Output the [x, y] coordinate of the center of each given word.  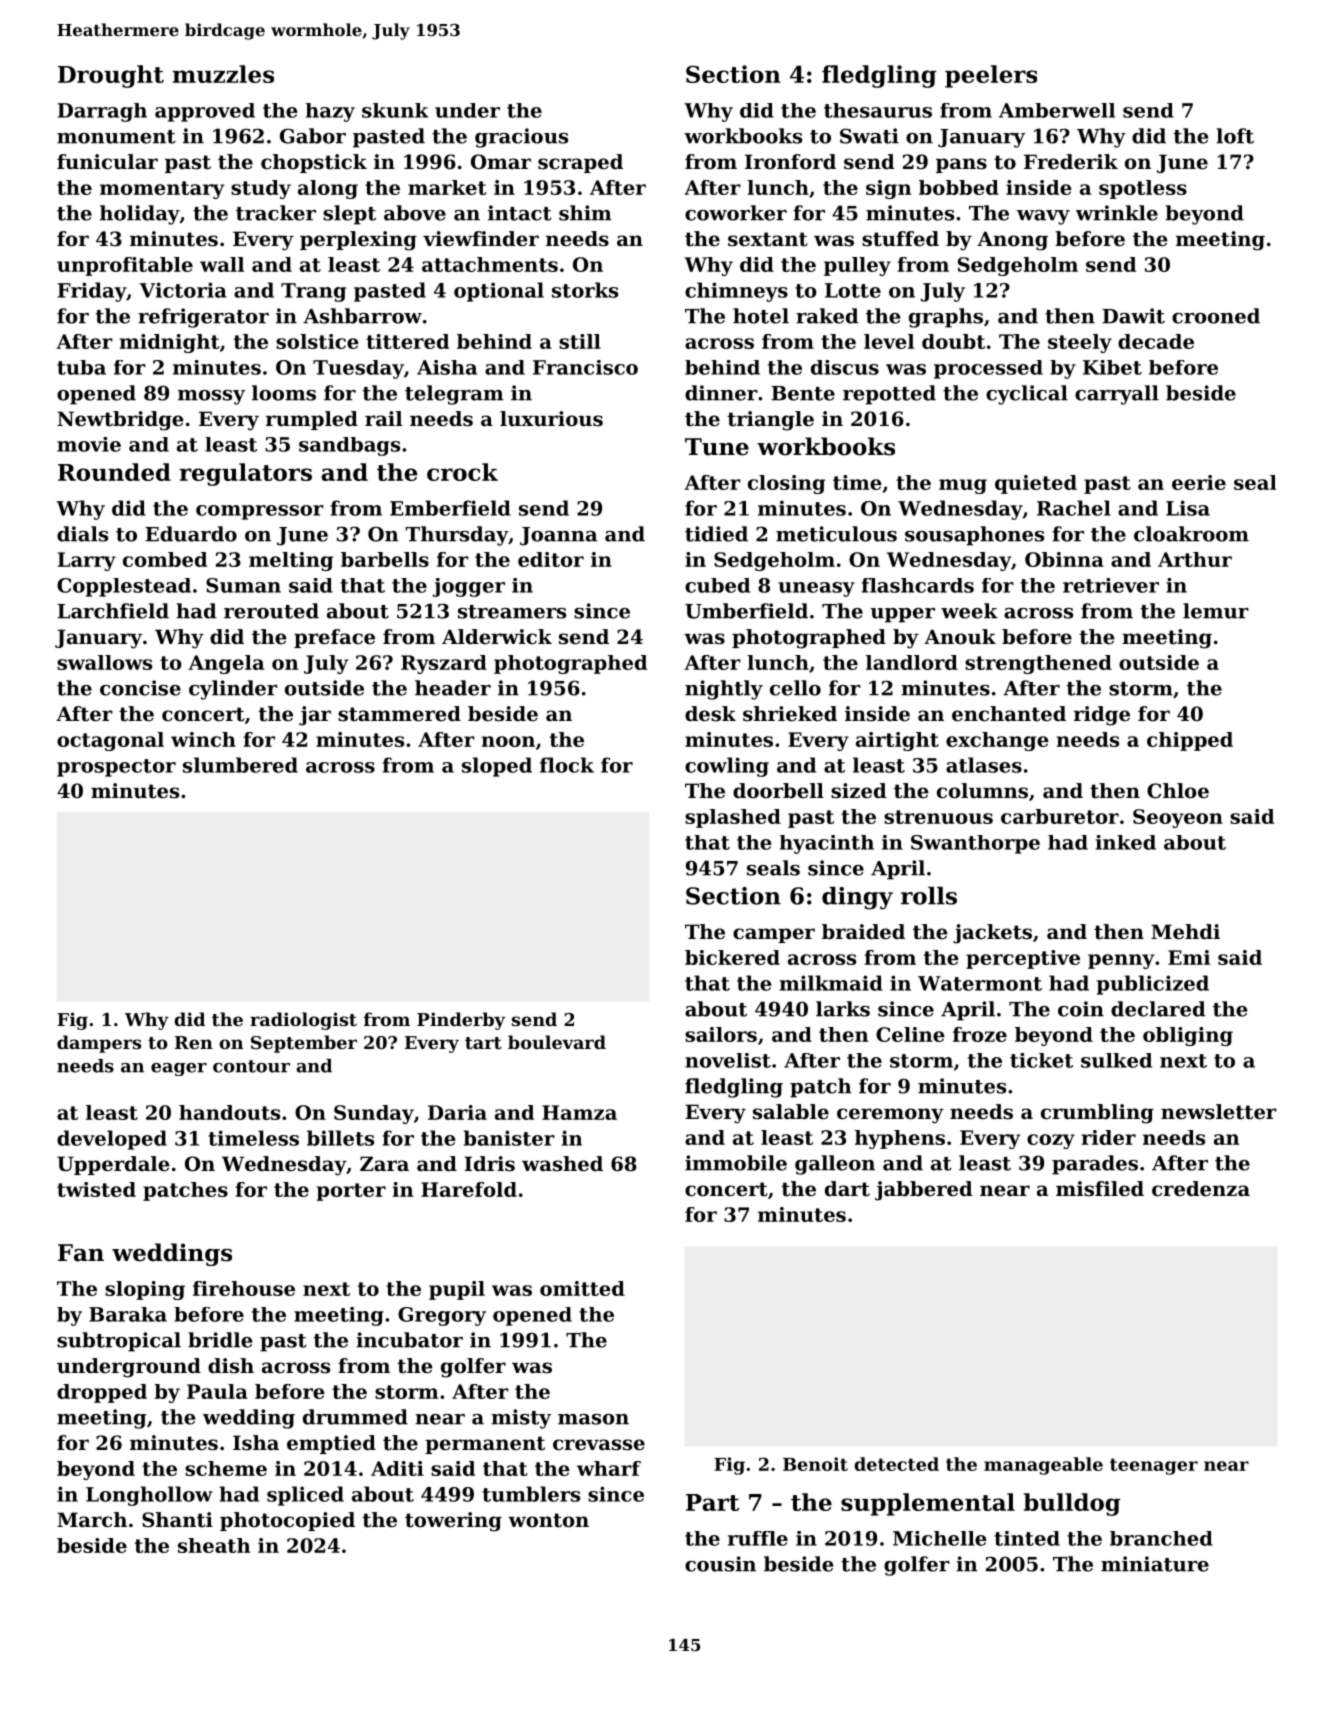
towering [453, 1522]
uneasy [816, 589]
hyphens [900, 1139]
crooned [1216, 316]
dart [847, 1189]
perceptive [1023, 959]
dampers [99, 1044]
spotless [1143, 189]
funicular [107, 162]
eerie [1199, 482]
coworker [736, 213]
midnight [170, 343]
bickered [732, 957]
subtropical [119, 1342]
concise [140, 688]
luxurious [551, 419]
